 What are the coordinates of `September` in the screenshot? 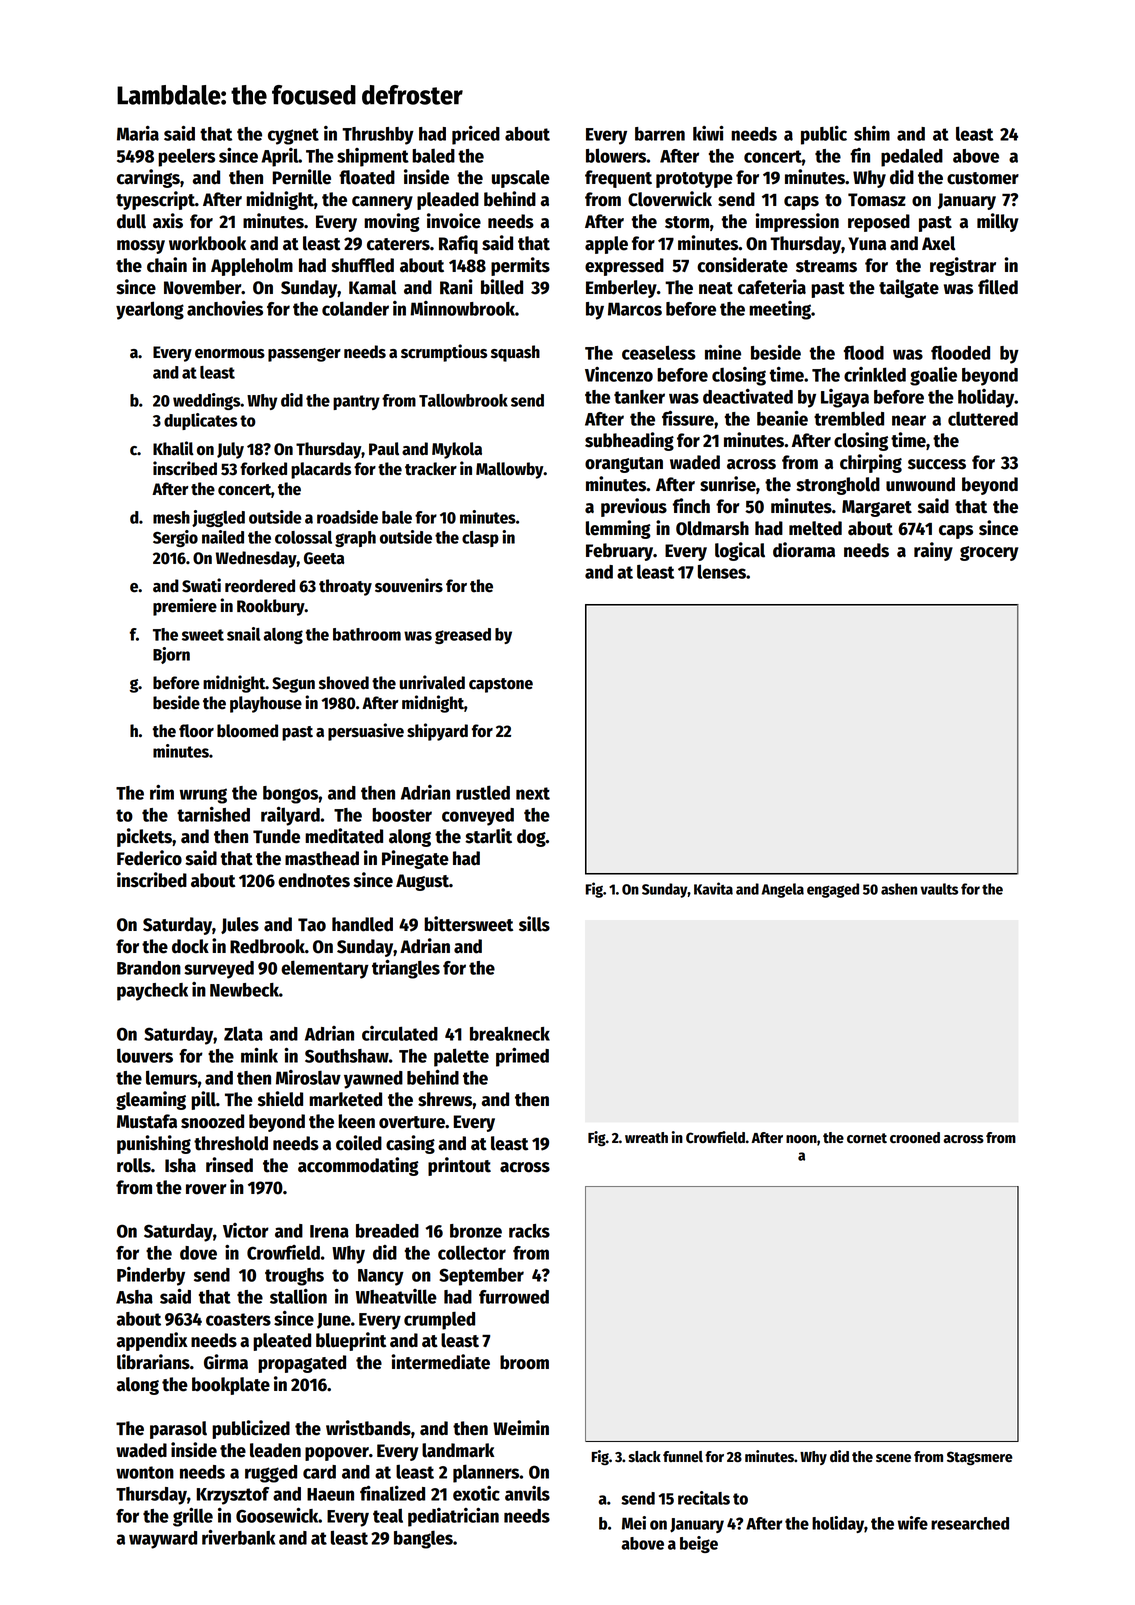 It's located at (481, 1277).
